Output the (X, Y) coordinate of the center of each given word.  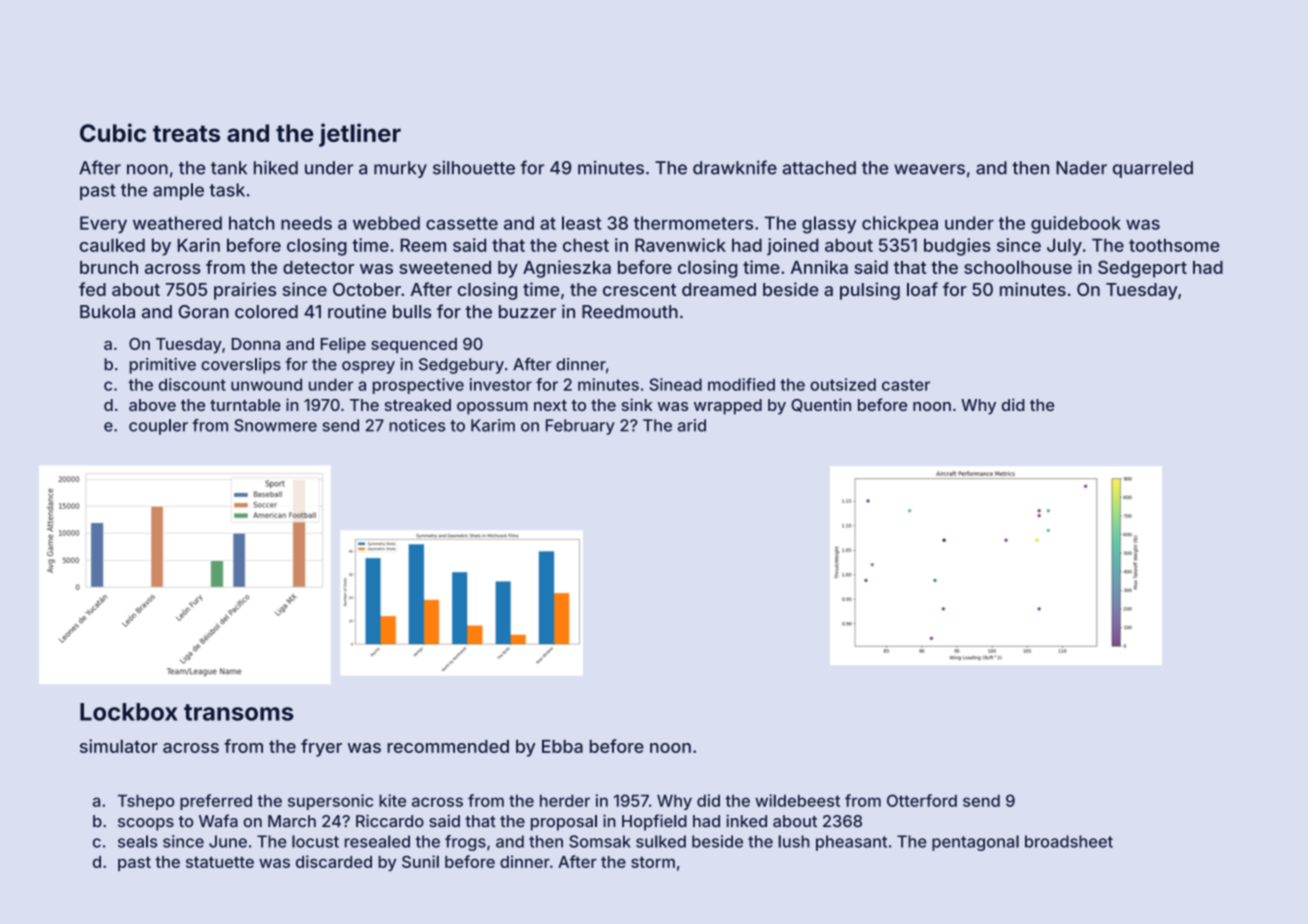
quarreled (1153, 169)
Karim (493, 425)
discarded (334, 861)
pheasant (851, 843)
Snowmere (275, 425)
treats (186, 133)
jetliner (360, 135)
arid (692, 425)
